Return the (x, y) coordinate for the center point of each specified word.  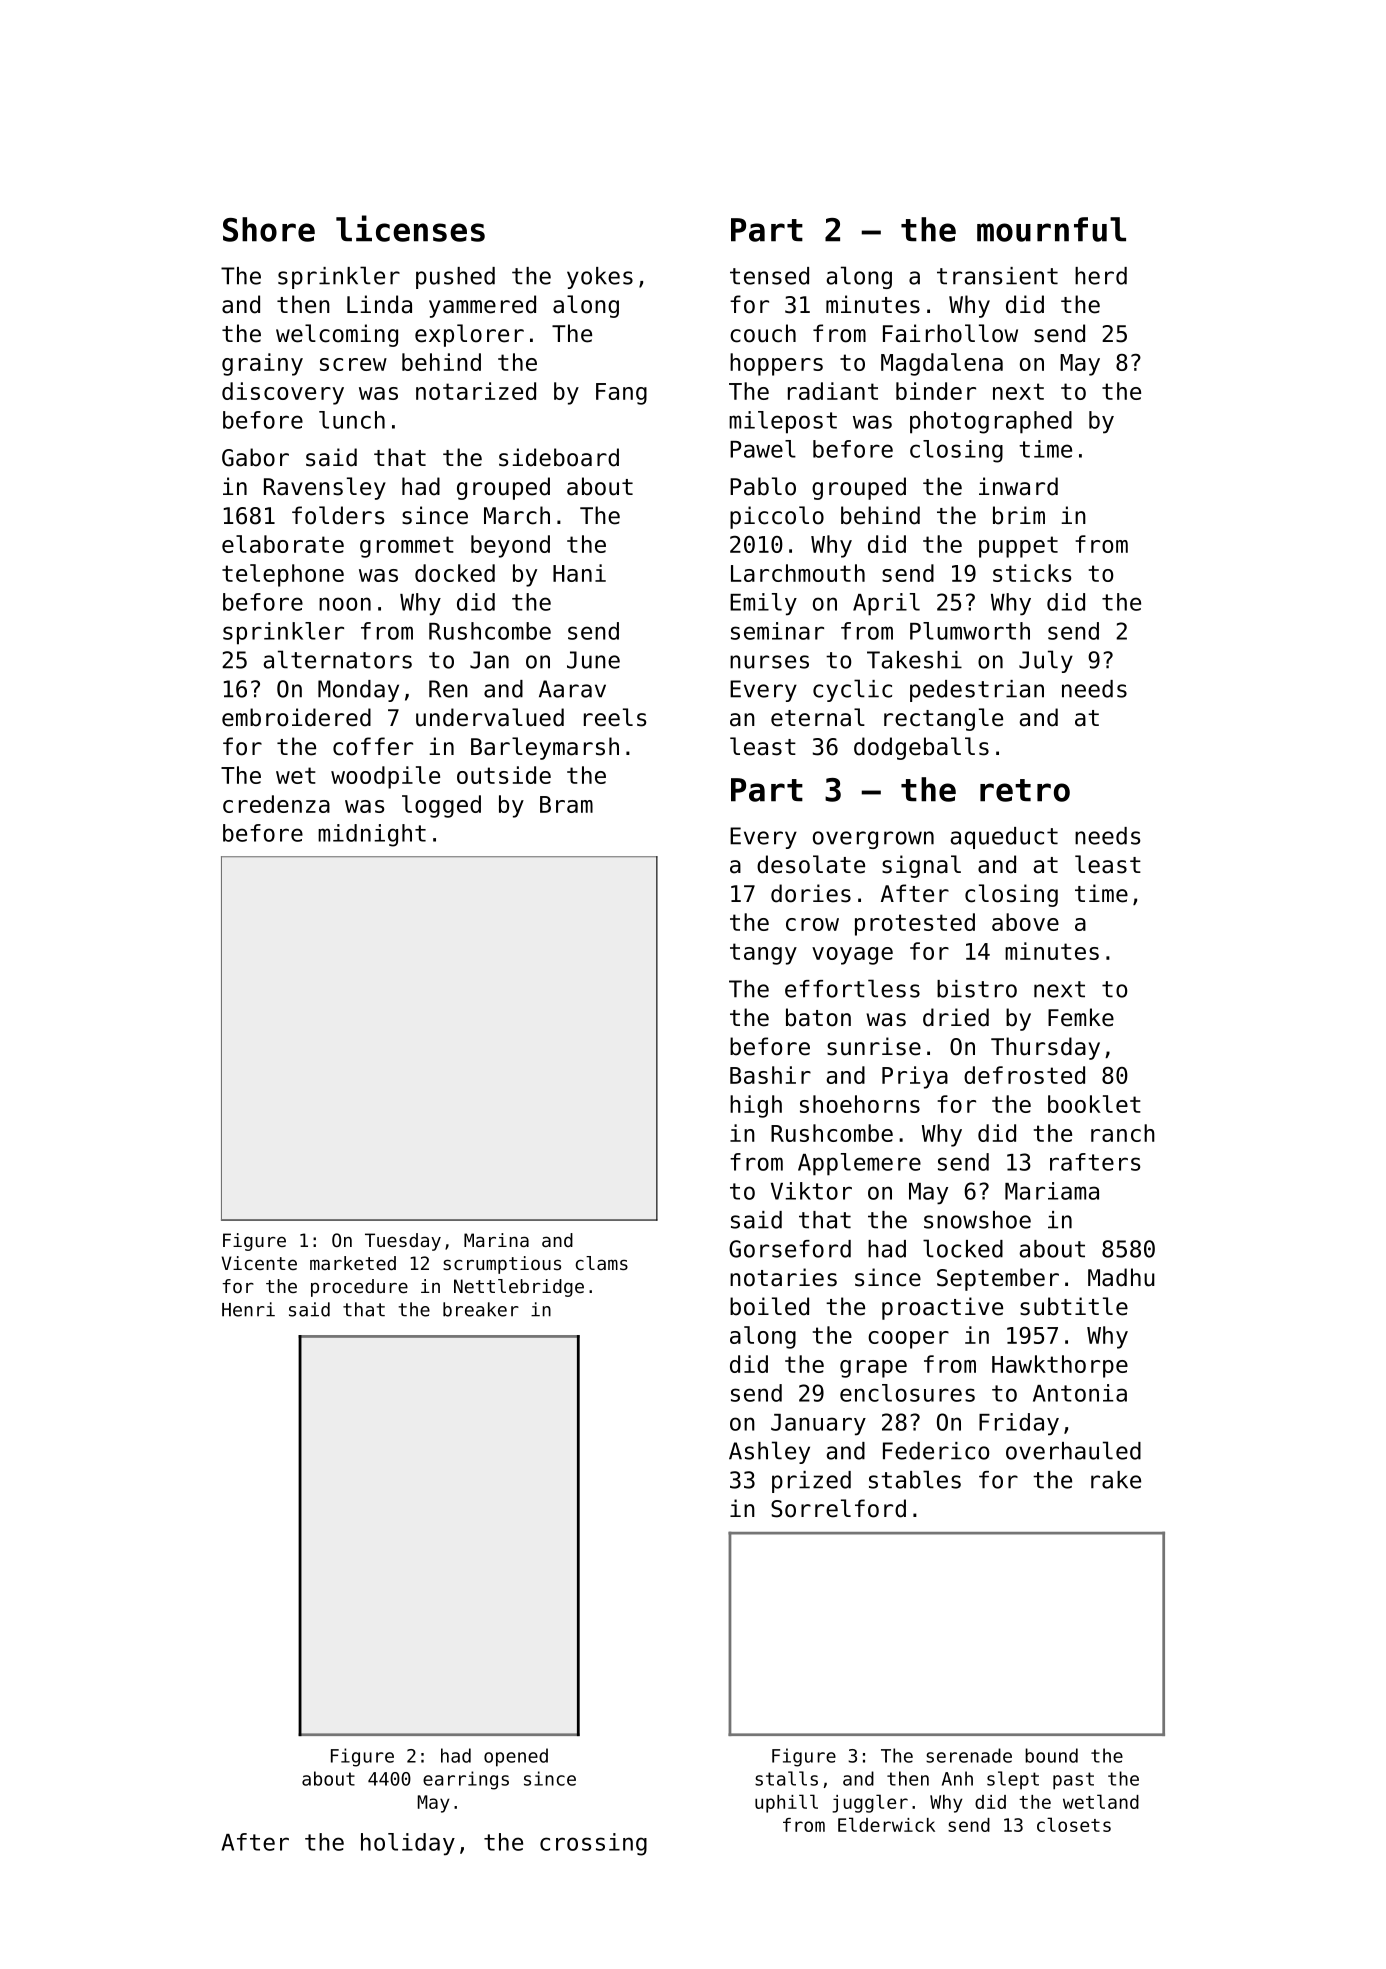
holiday (408, 1844)
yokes (600, 278)
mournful (1051, 229)
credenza (276, 804)
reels (615, 717)
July (1046, 661)
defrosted (1024, 1075)
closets (1074, 1824)
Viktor (811, 1191)
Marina (496, 1240)
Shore (269, 229)
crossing (593, 1844)
